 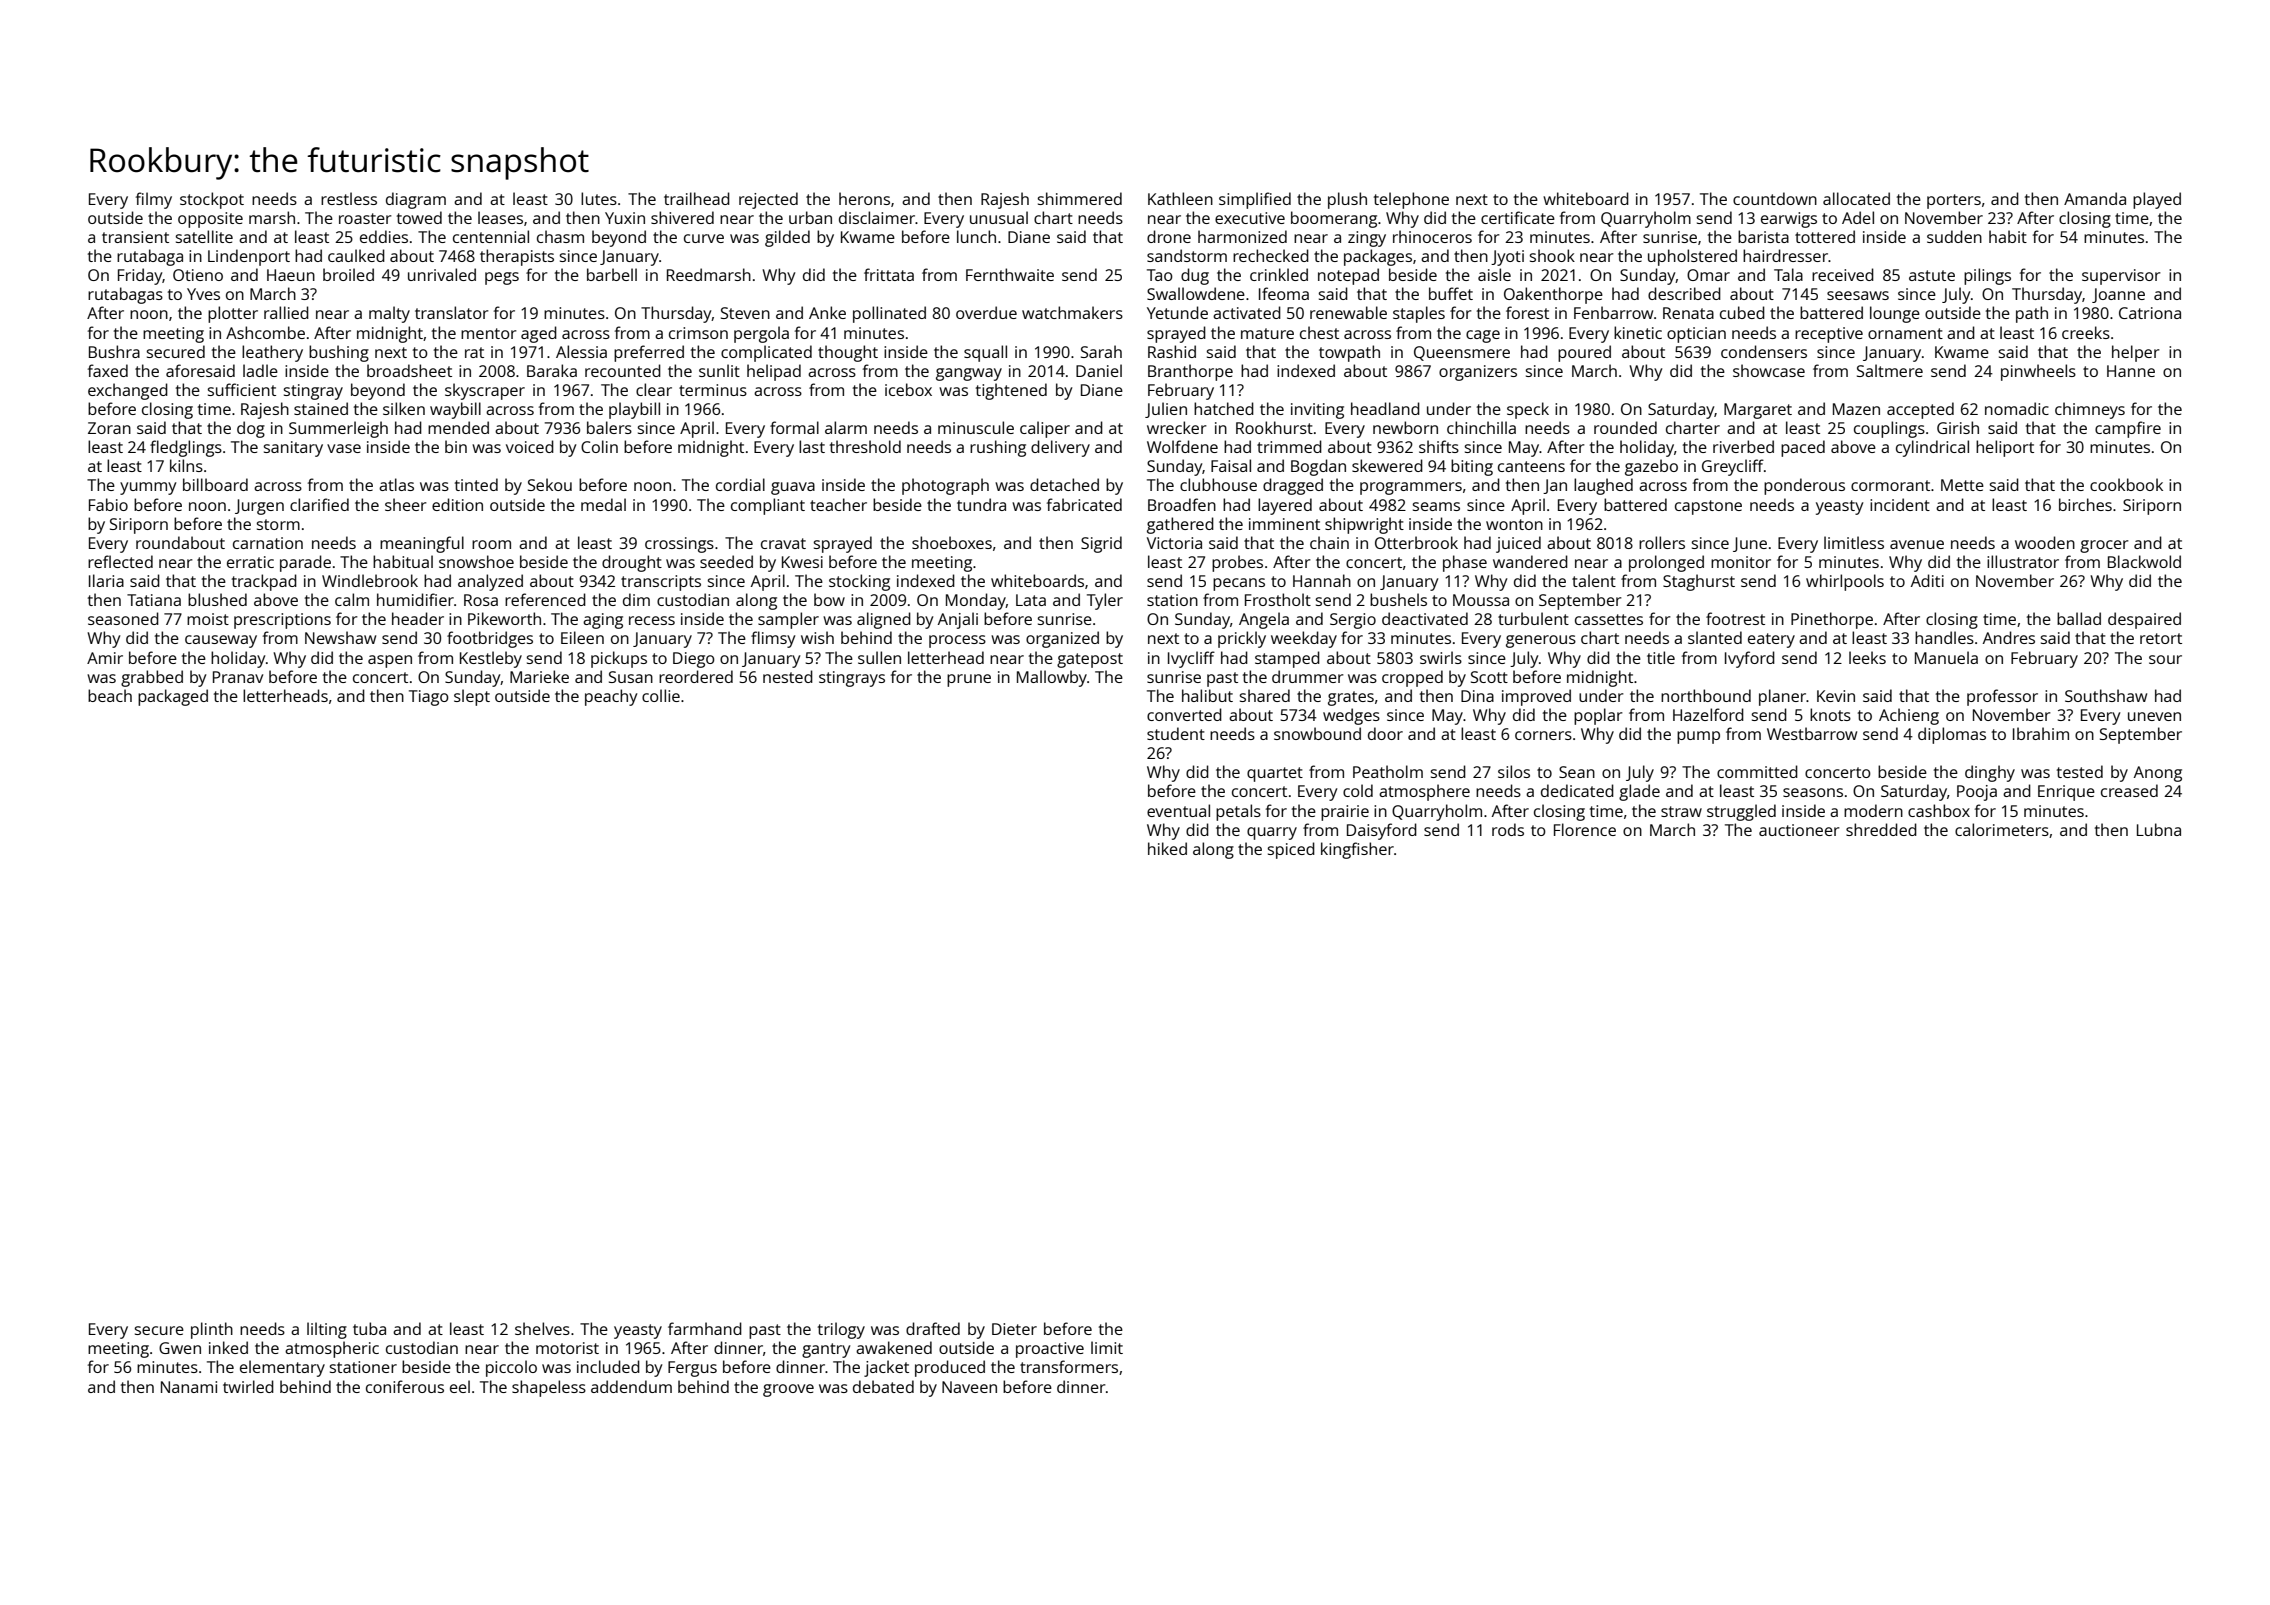 What do you see at coordinates (452, 312) in the screenshot?
I see `translator` at bounding box center [452, 312].
